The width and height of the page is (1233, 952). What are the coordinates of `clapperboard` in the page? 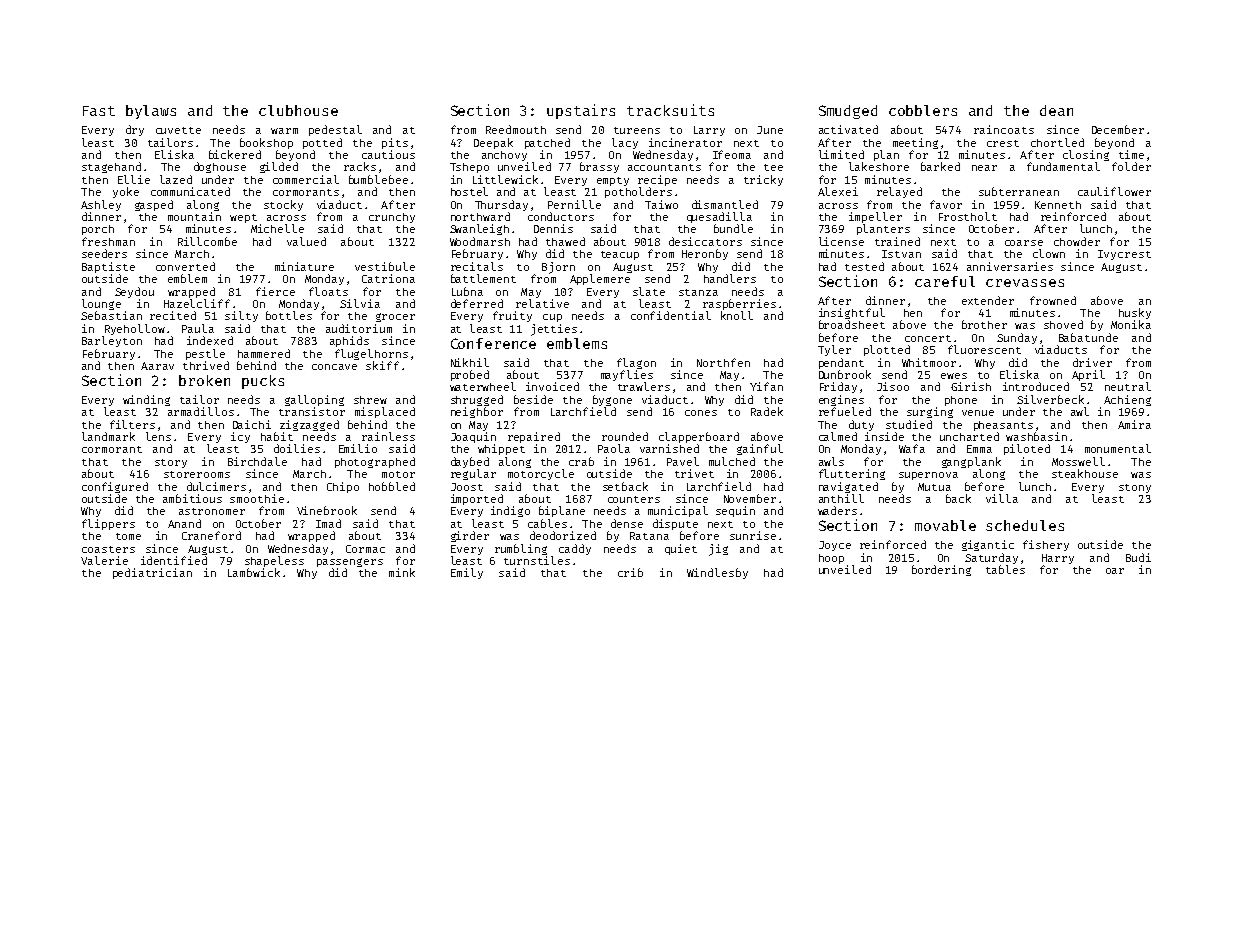 It's located at (699, 437).
